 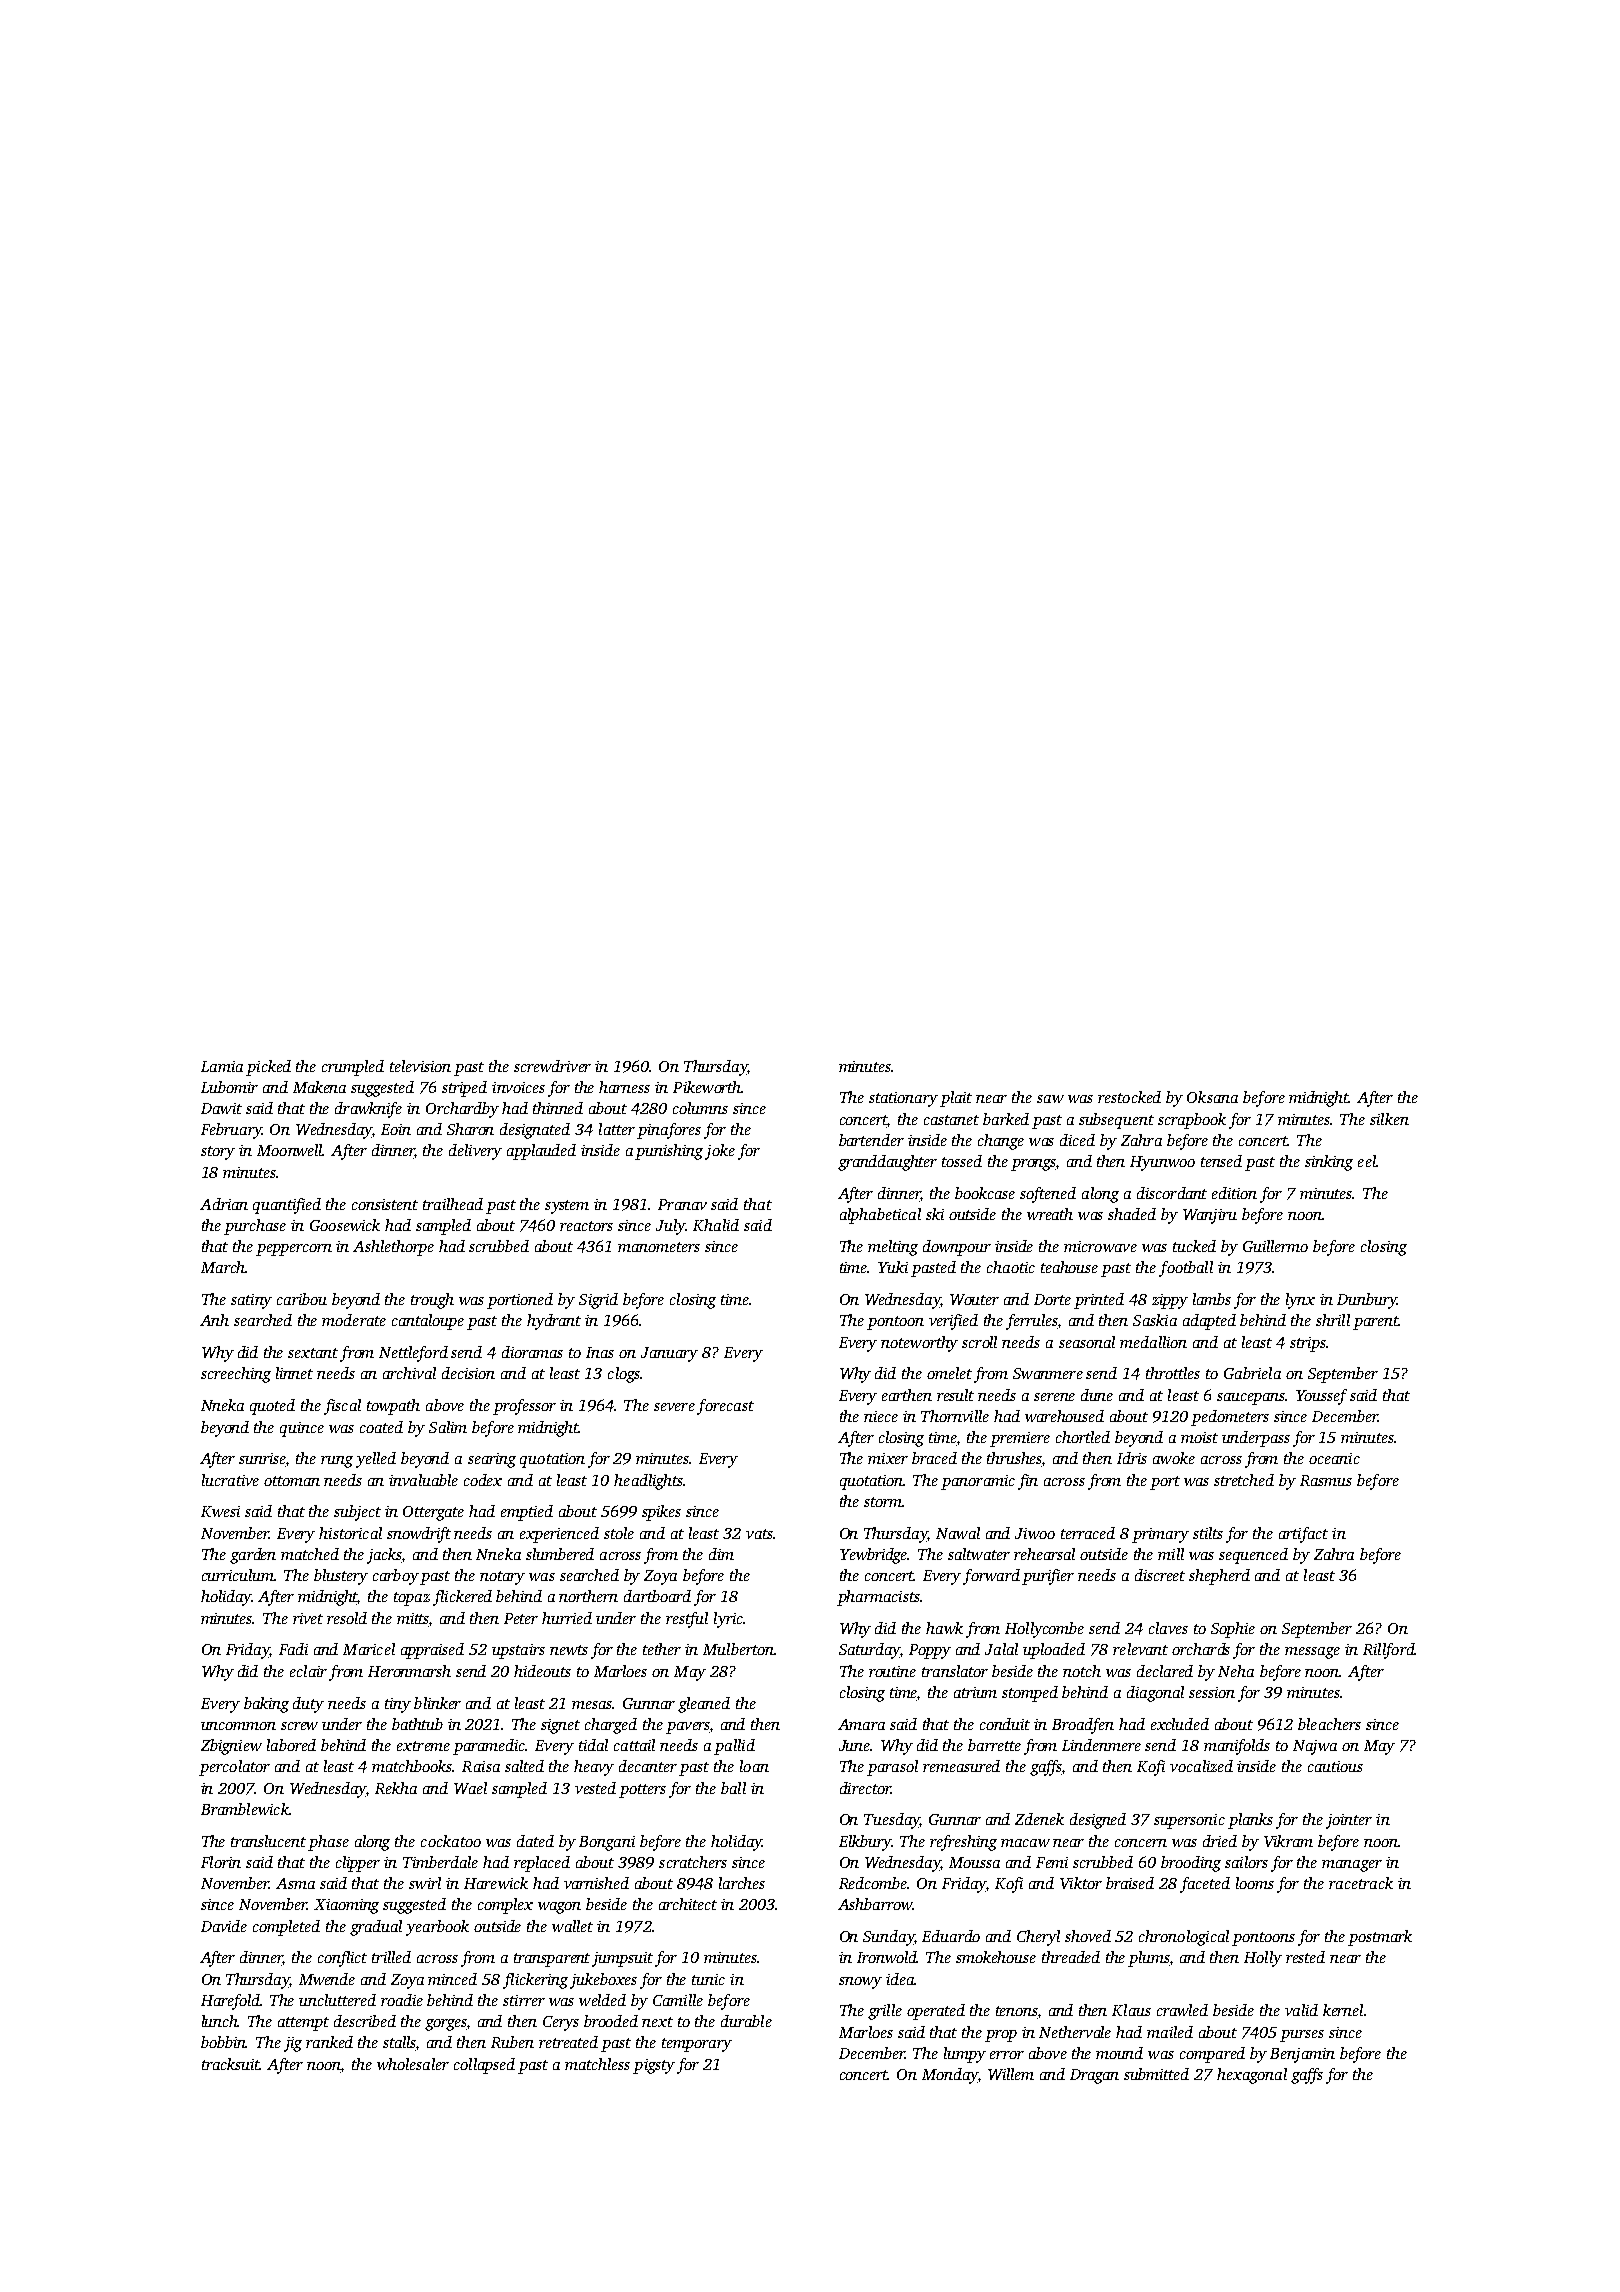 I want to click on Khalid, so click(x=716, y=1225).
